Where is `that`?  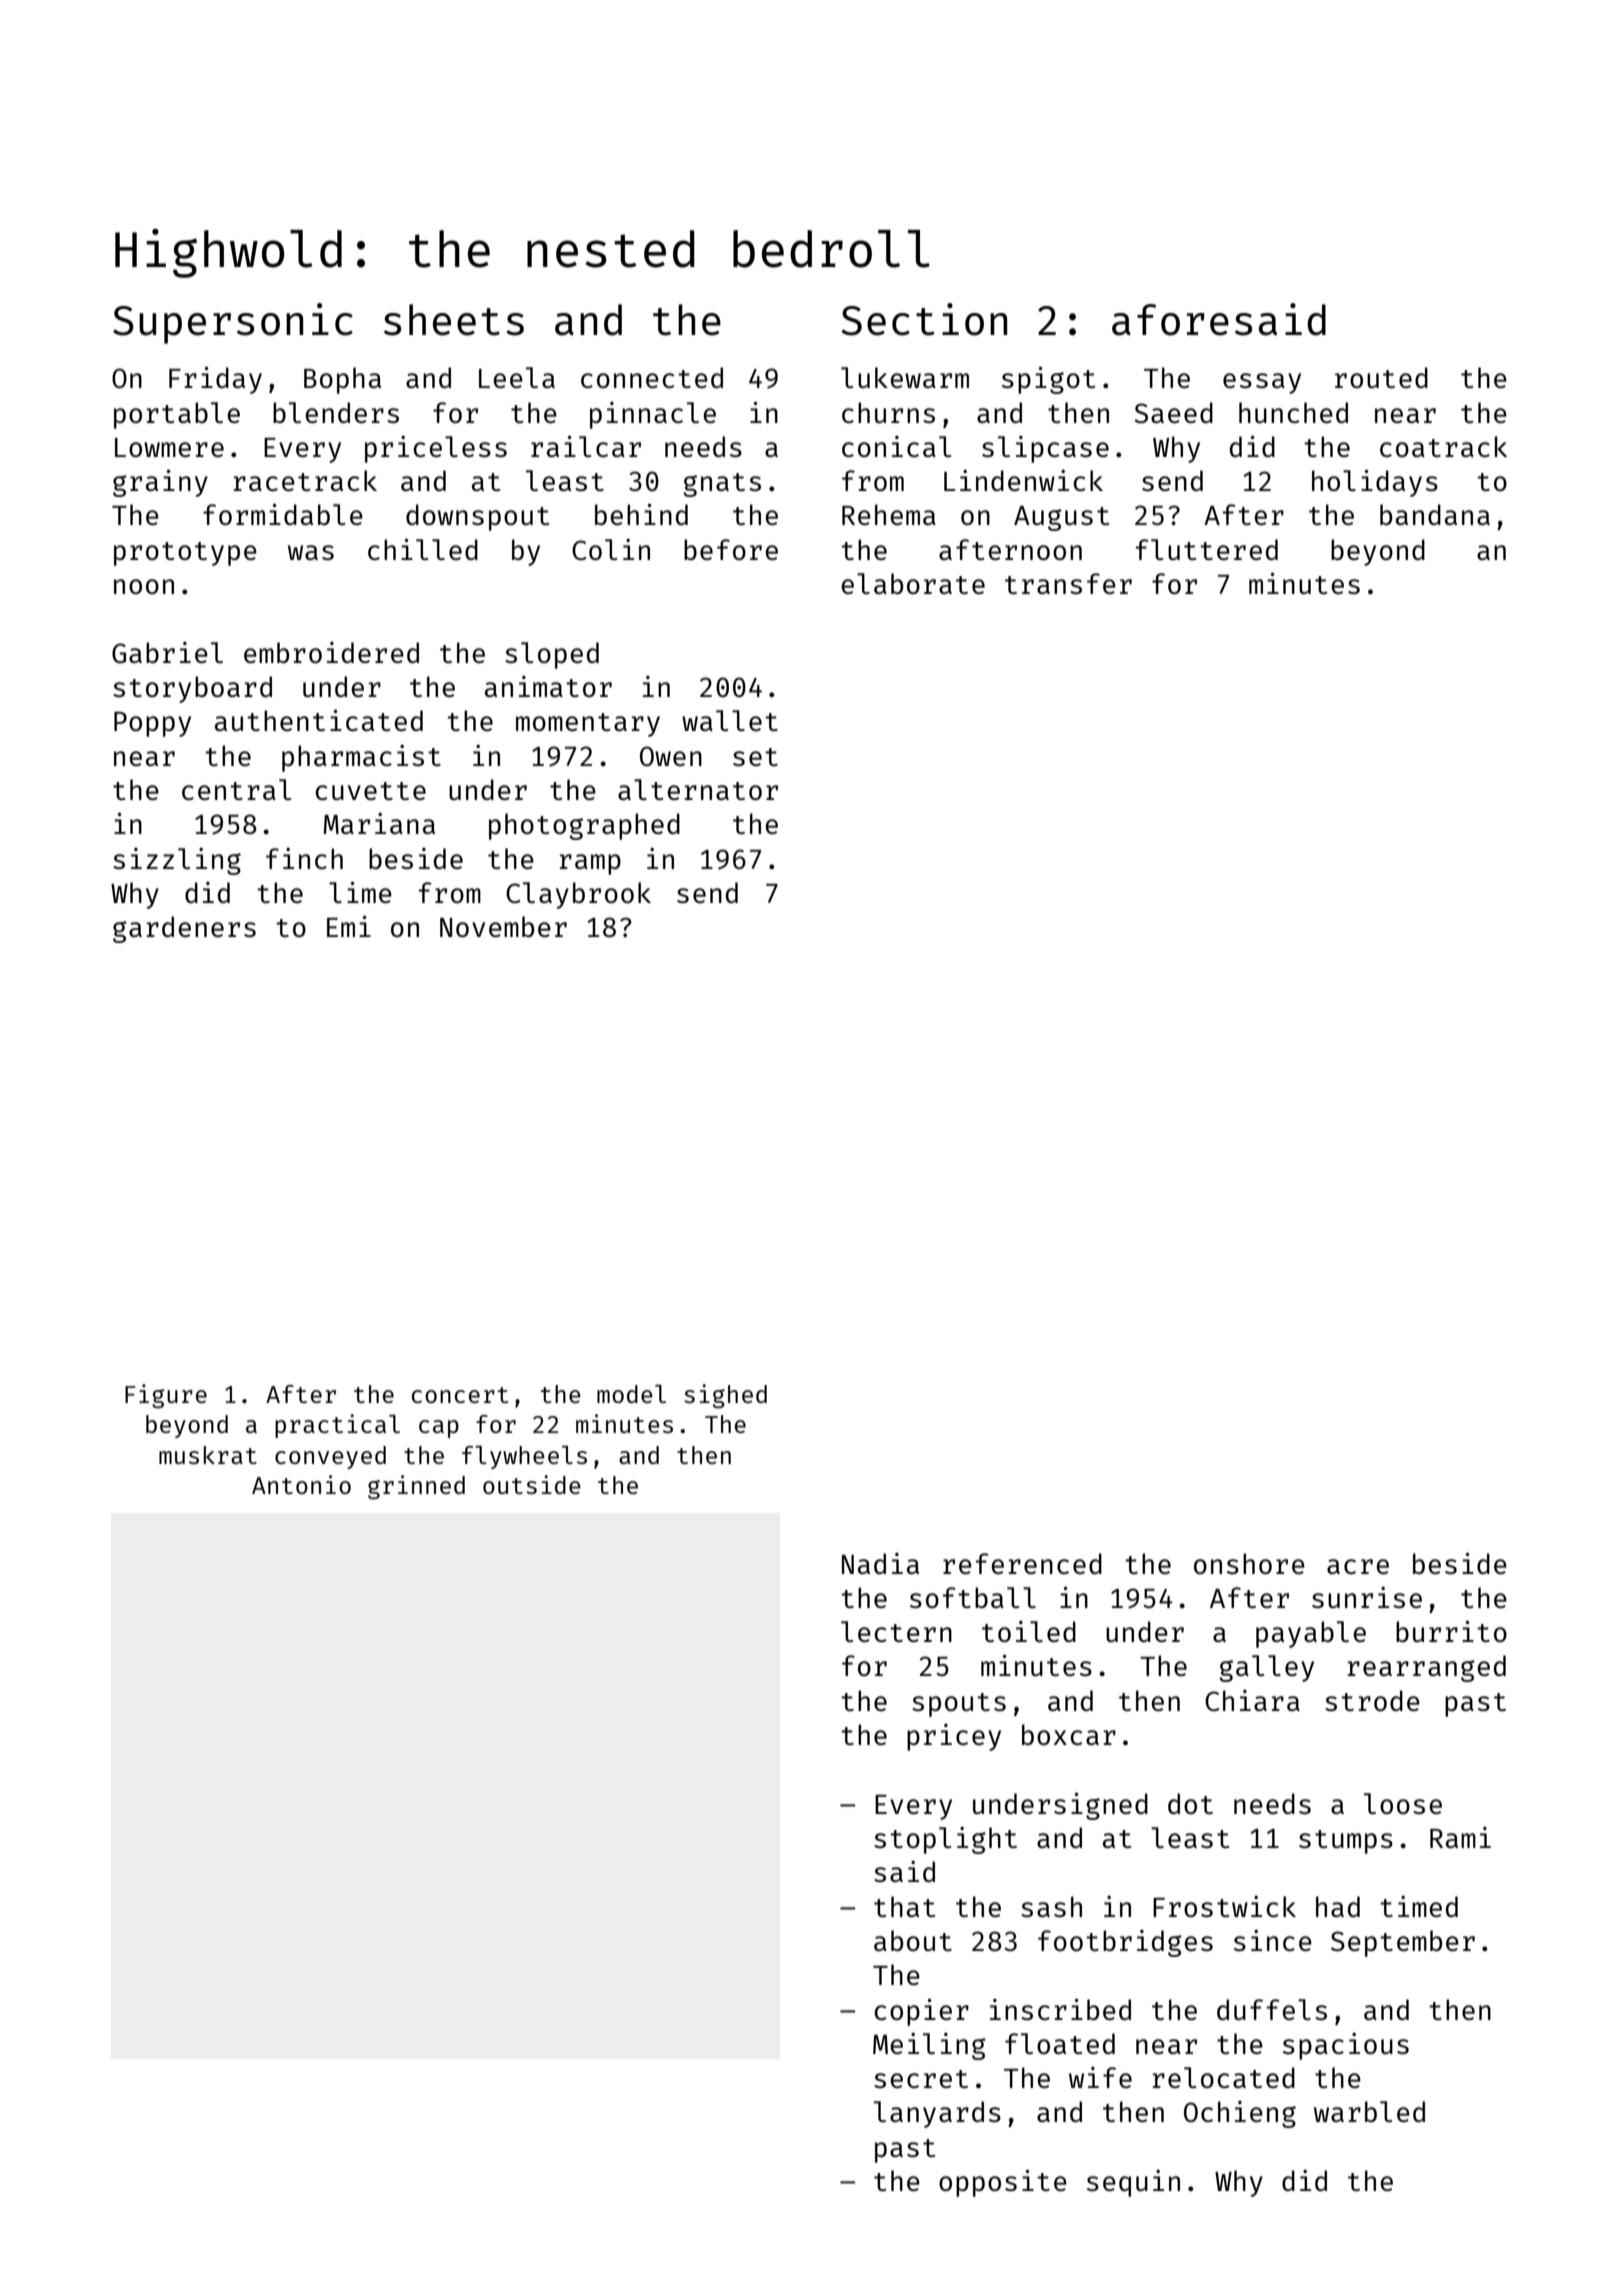
that is located at coordinates (904, 1906).
